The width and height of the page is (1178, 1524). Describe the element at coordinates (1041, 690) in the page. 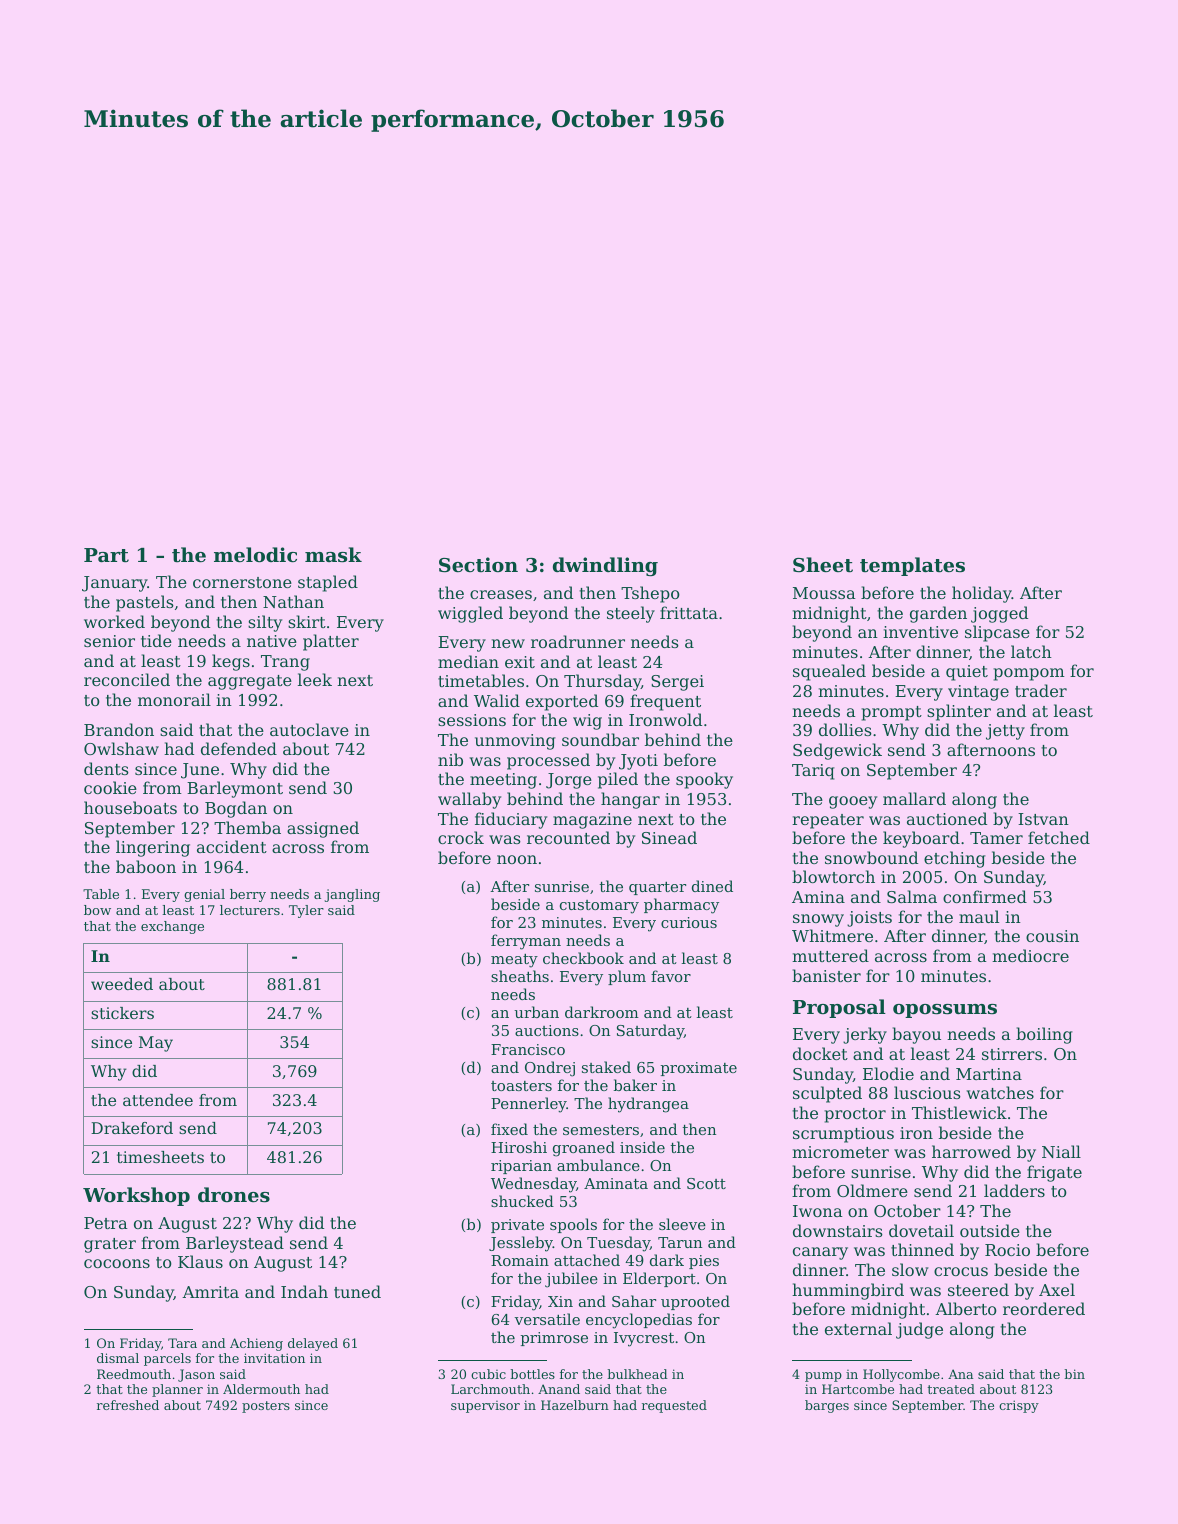

I see `trader` at that location.
